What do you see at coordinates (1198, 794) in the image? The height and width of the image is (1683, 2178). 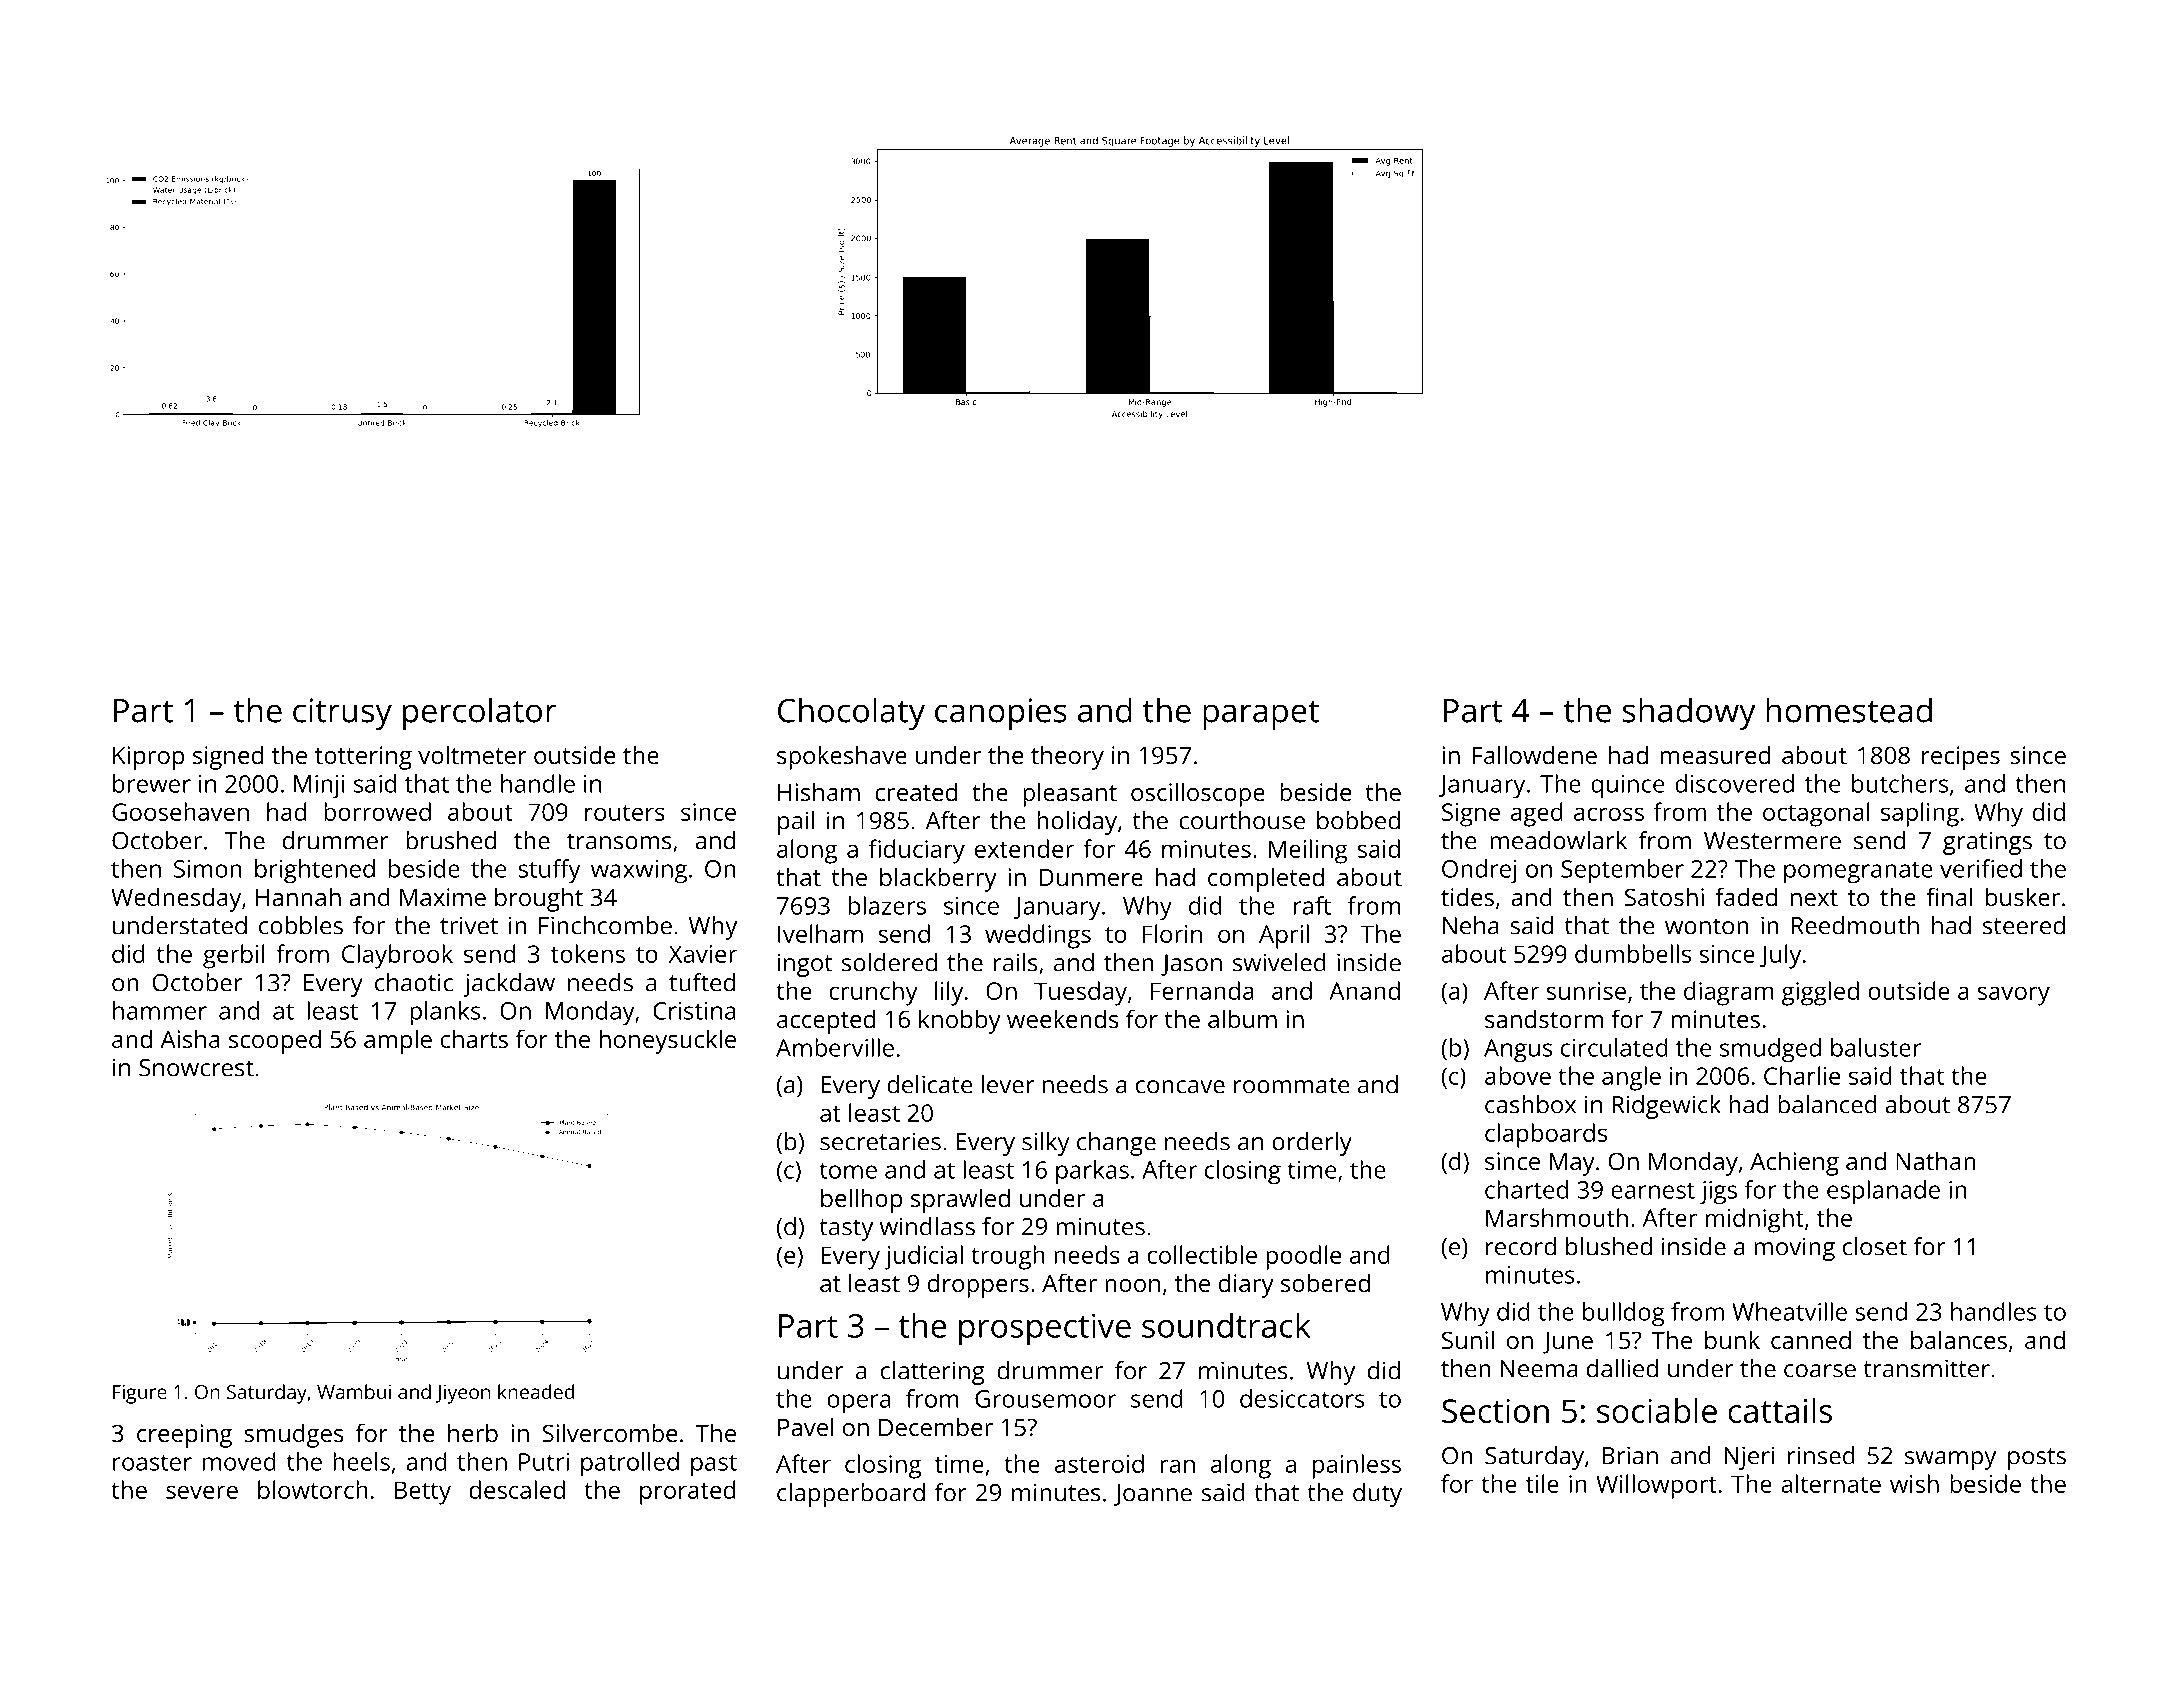 I see `oscilloscope` at bounding box center [1198, 794].
